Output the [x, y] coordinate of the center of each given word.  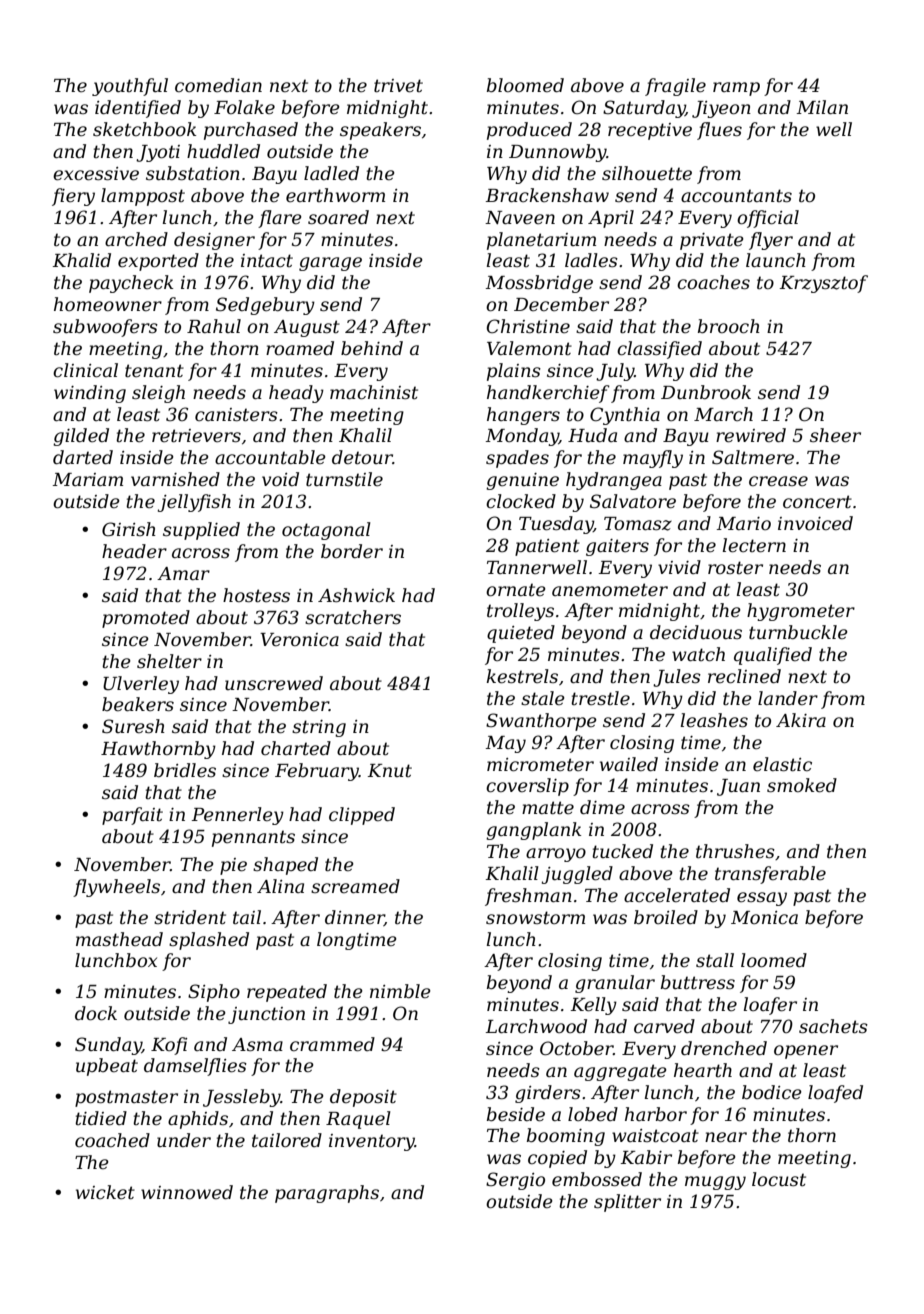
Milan [822, 107]
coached [112, 1140]
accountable [270, 457]
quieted [521, 634]
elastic [782, 764]
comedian [218, 85]
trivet [398, 86]
